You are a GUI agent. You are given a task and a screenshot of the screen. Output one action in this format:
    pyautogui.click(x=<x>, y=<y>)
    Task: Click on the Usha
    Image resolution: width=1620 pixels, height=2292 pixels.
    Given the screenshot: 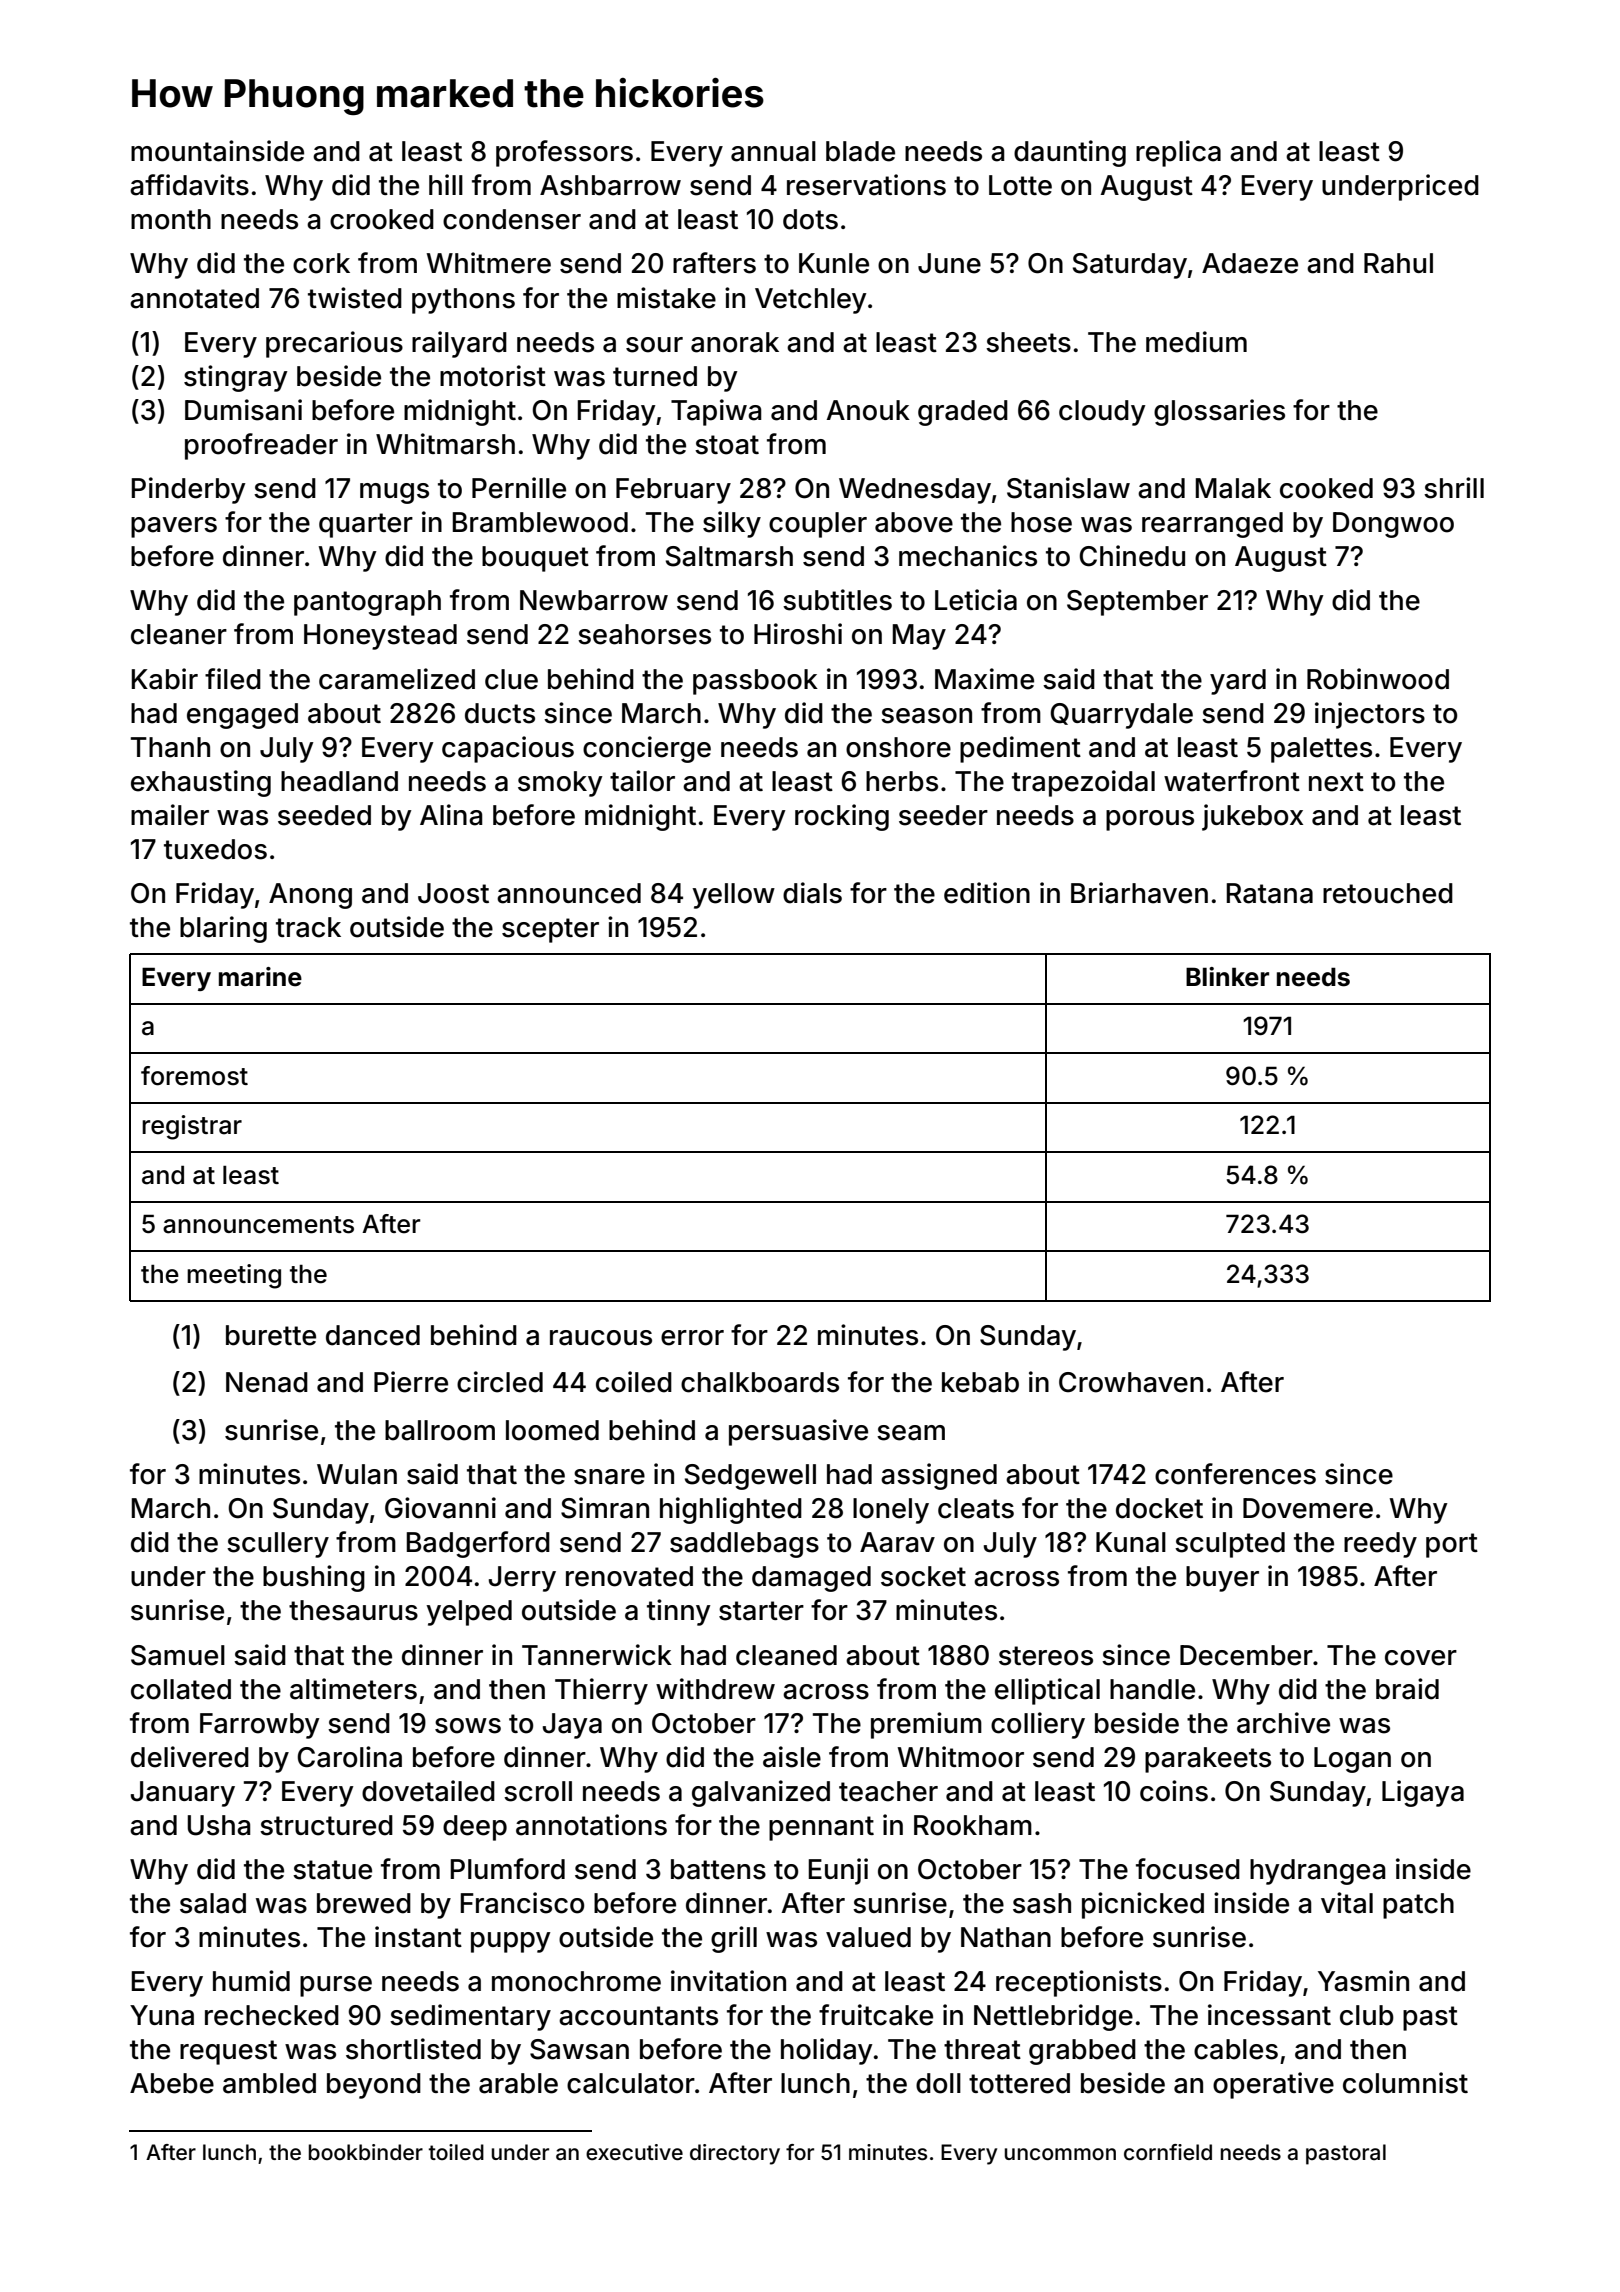 What is the action you would take?
    pyautogui.click(x=219, y=1825)
